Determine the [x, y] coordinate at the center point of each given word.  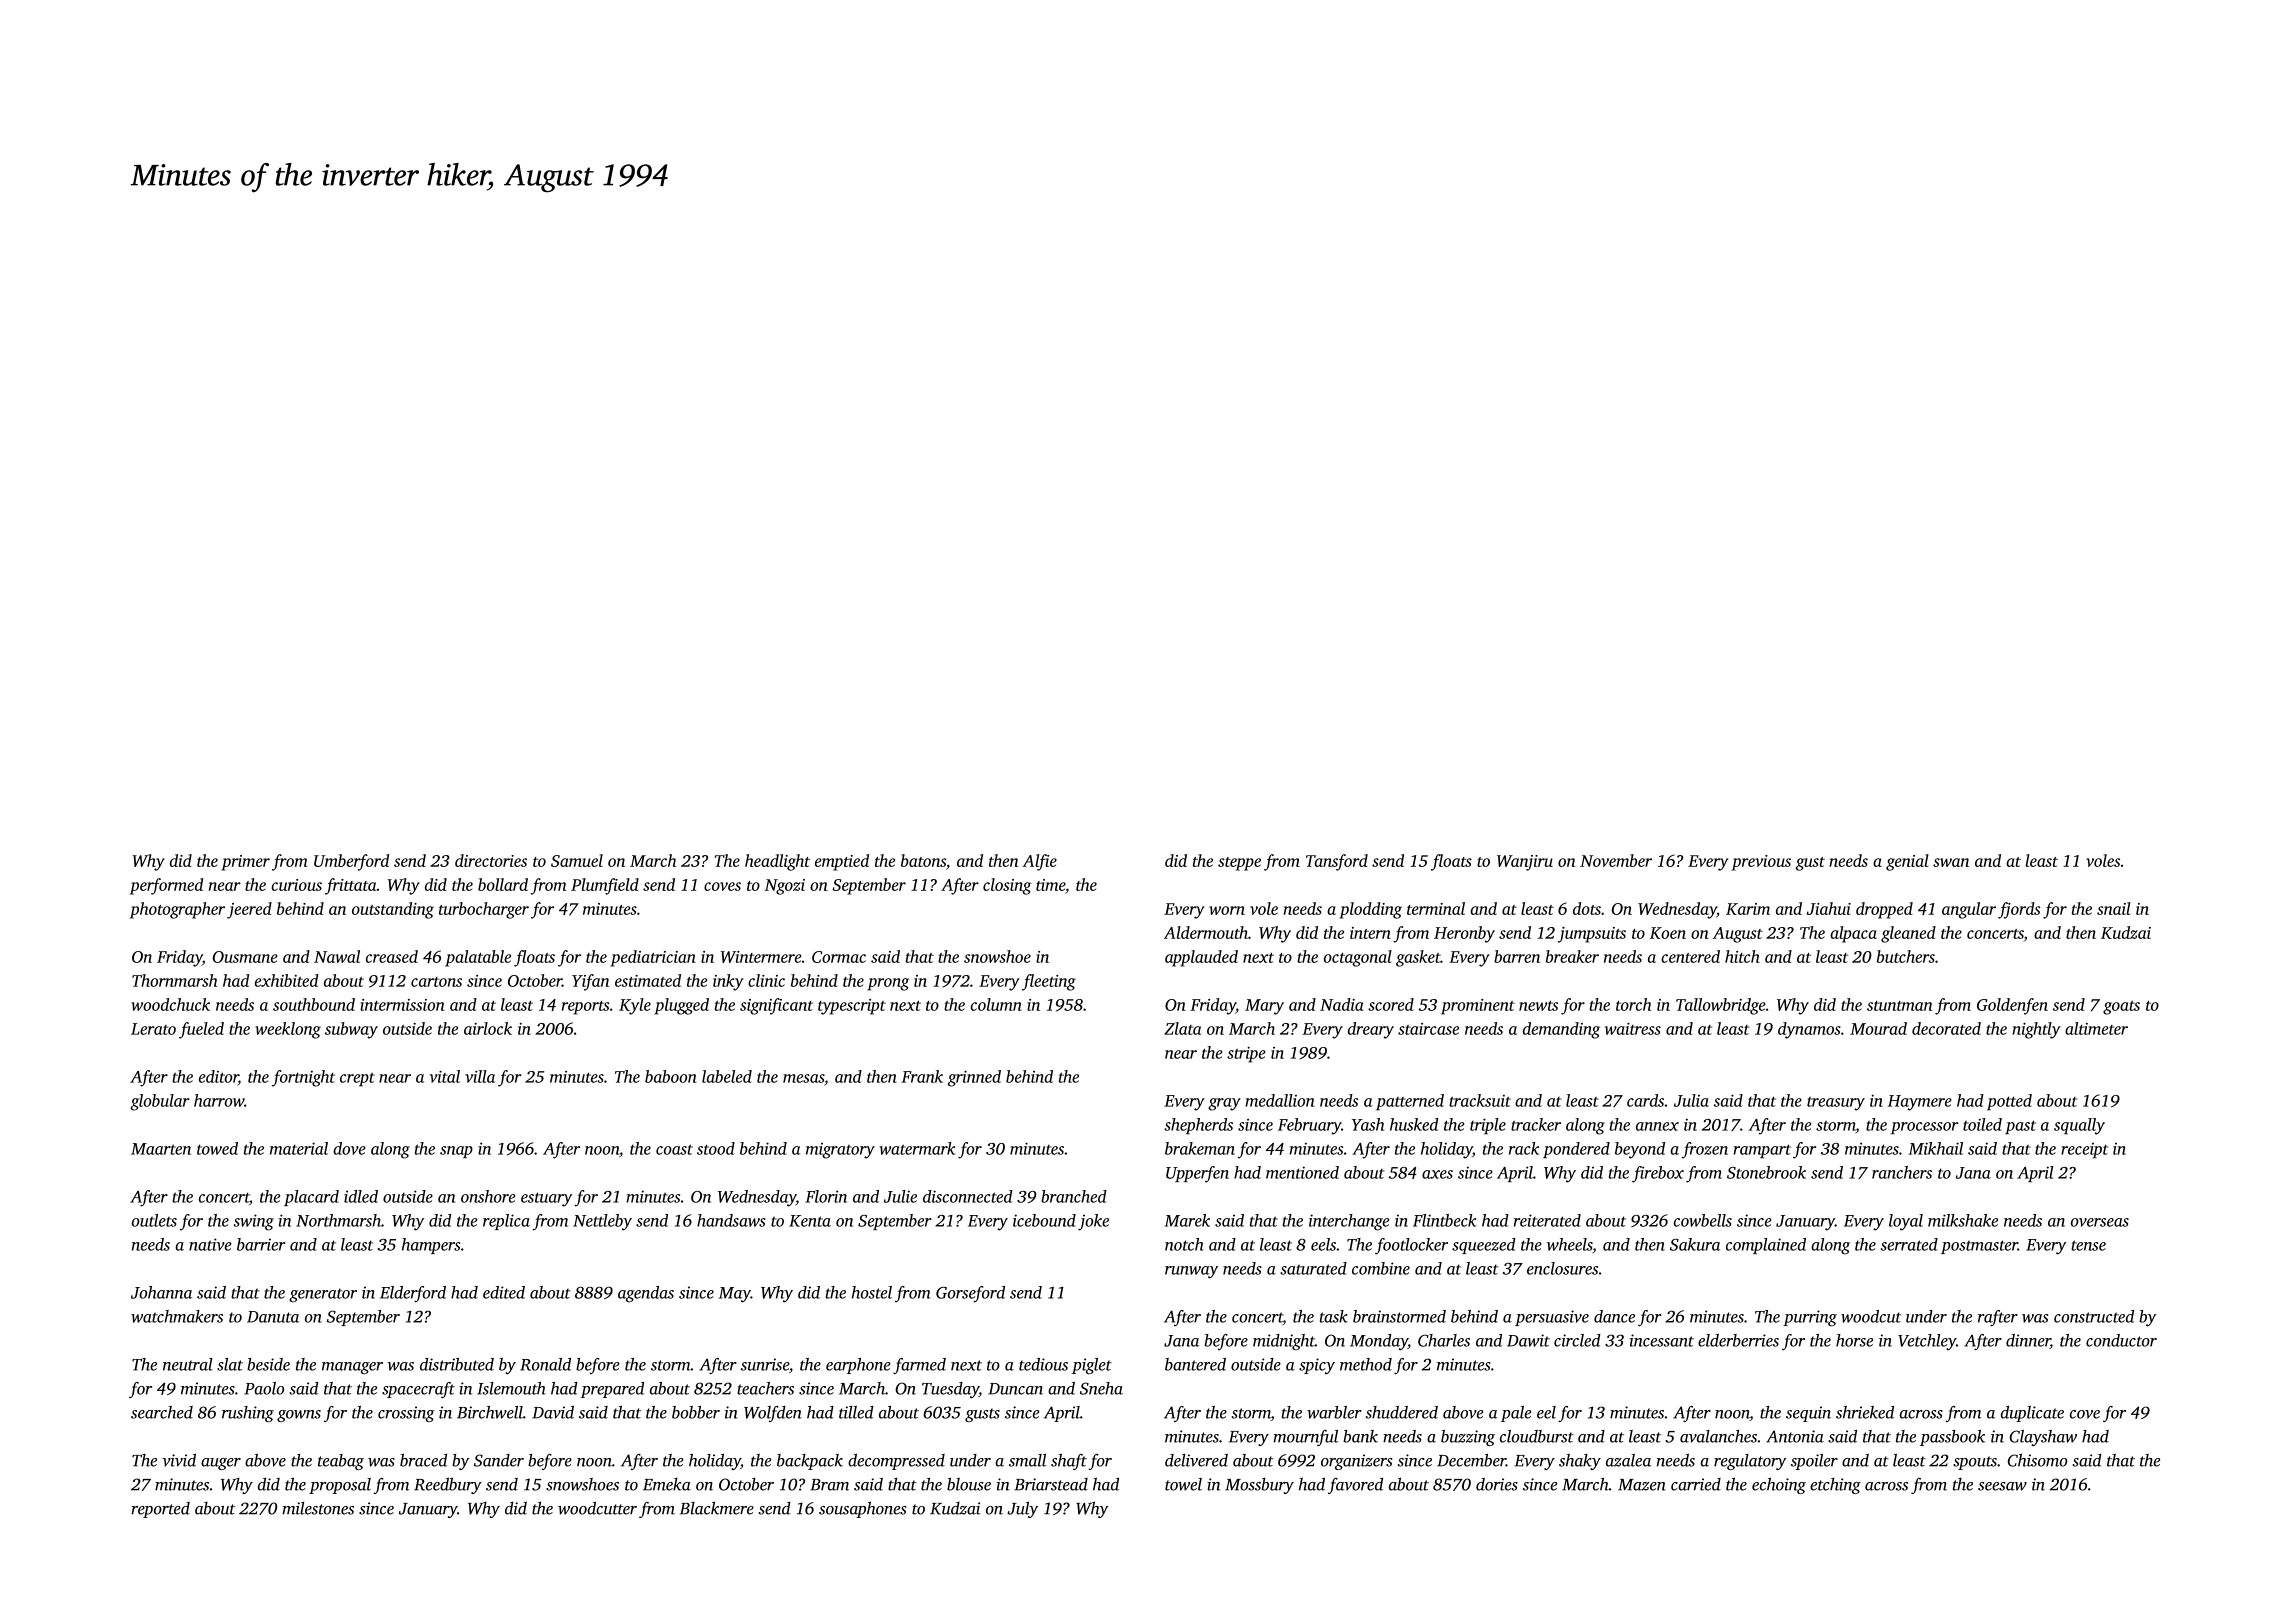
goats [2121, 1008]
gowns [299, 1416]
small [1027, 1460]
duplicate [2032, 1414]
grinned [974, 1078]
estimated [648, 980]
